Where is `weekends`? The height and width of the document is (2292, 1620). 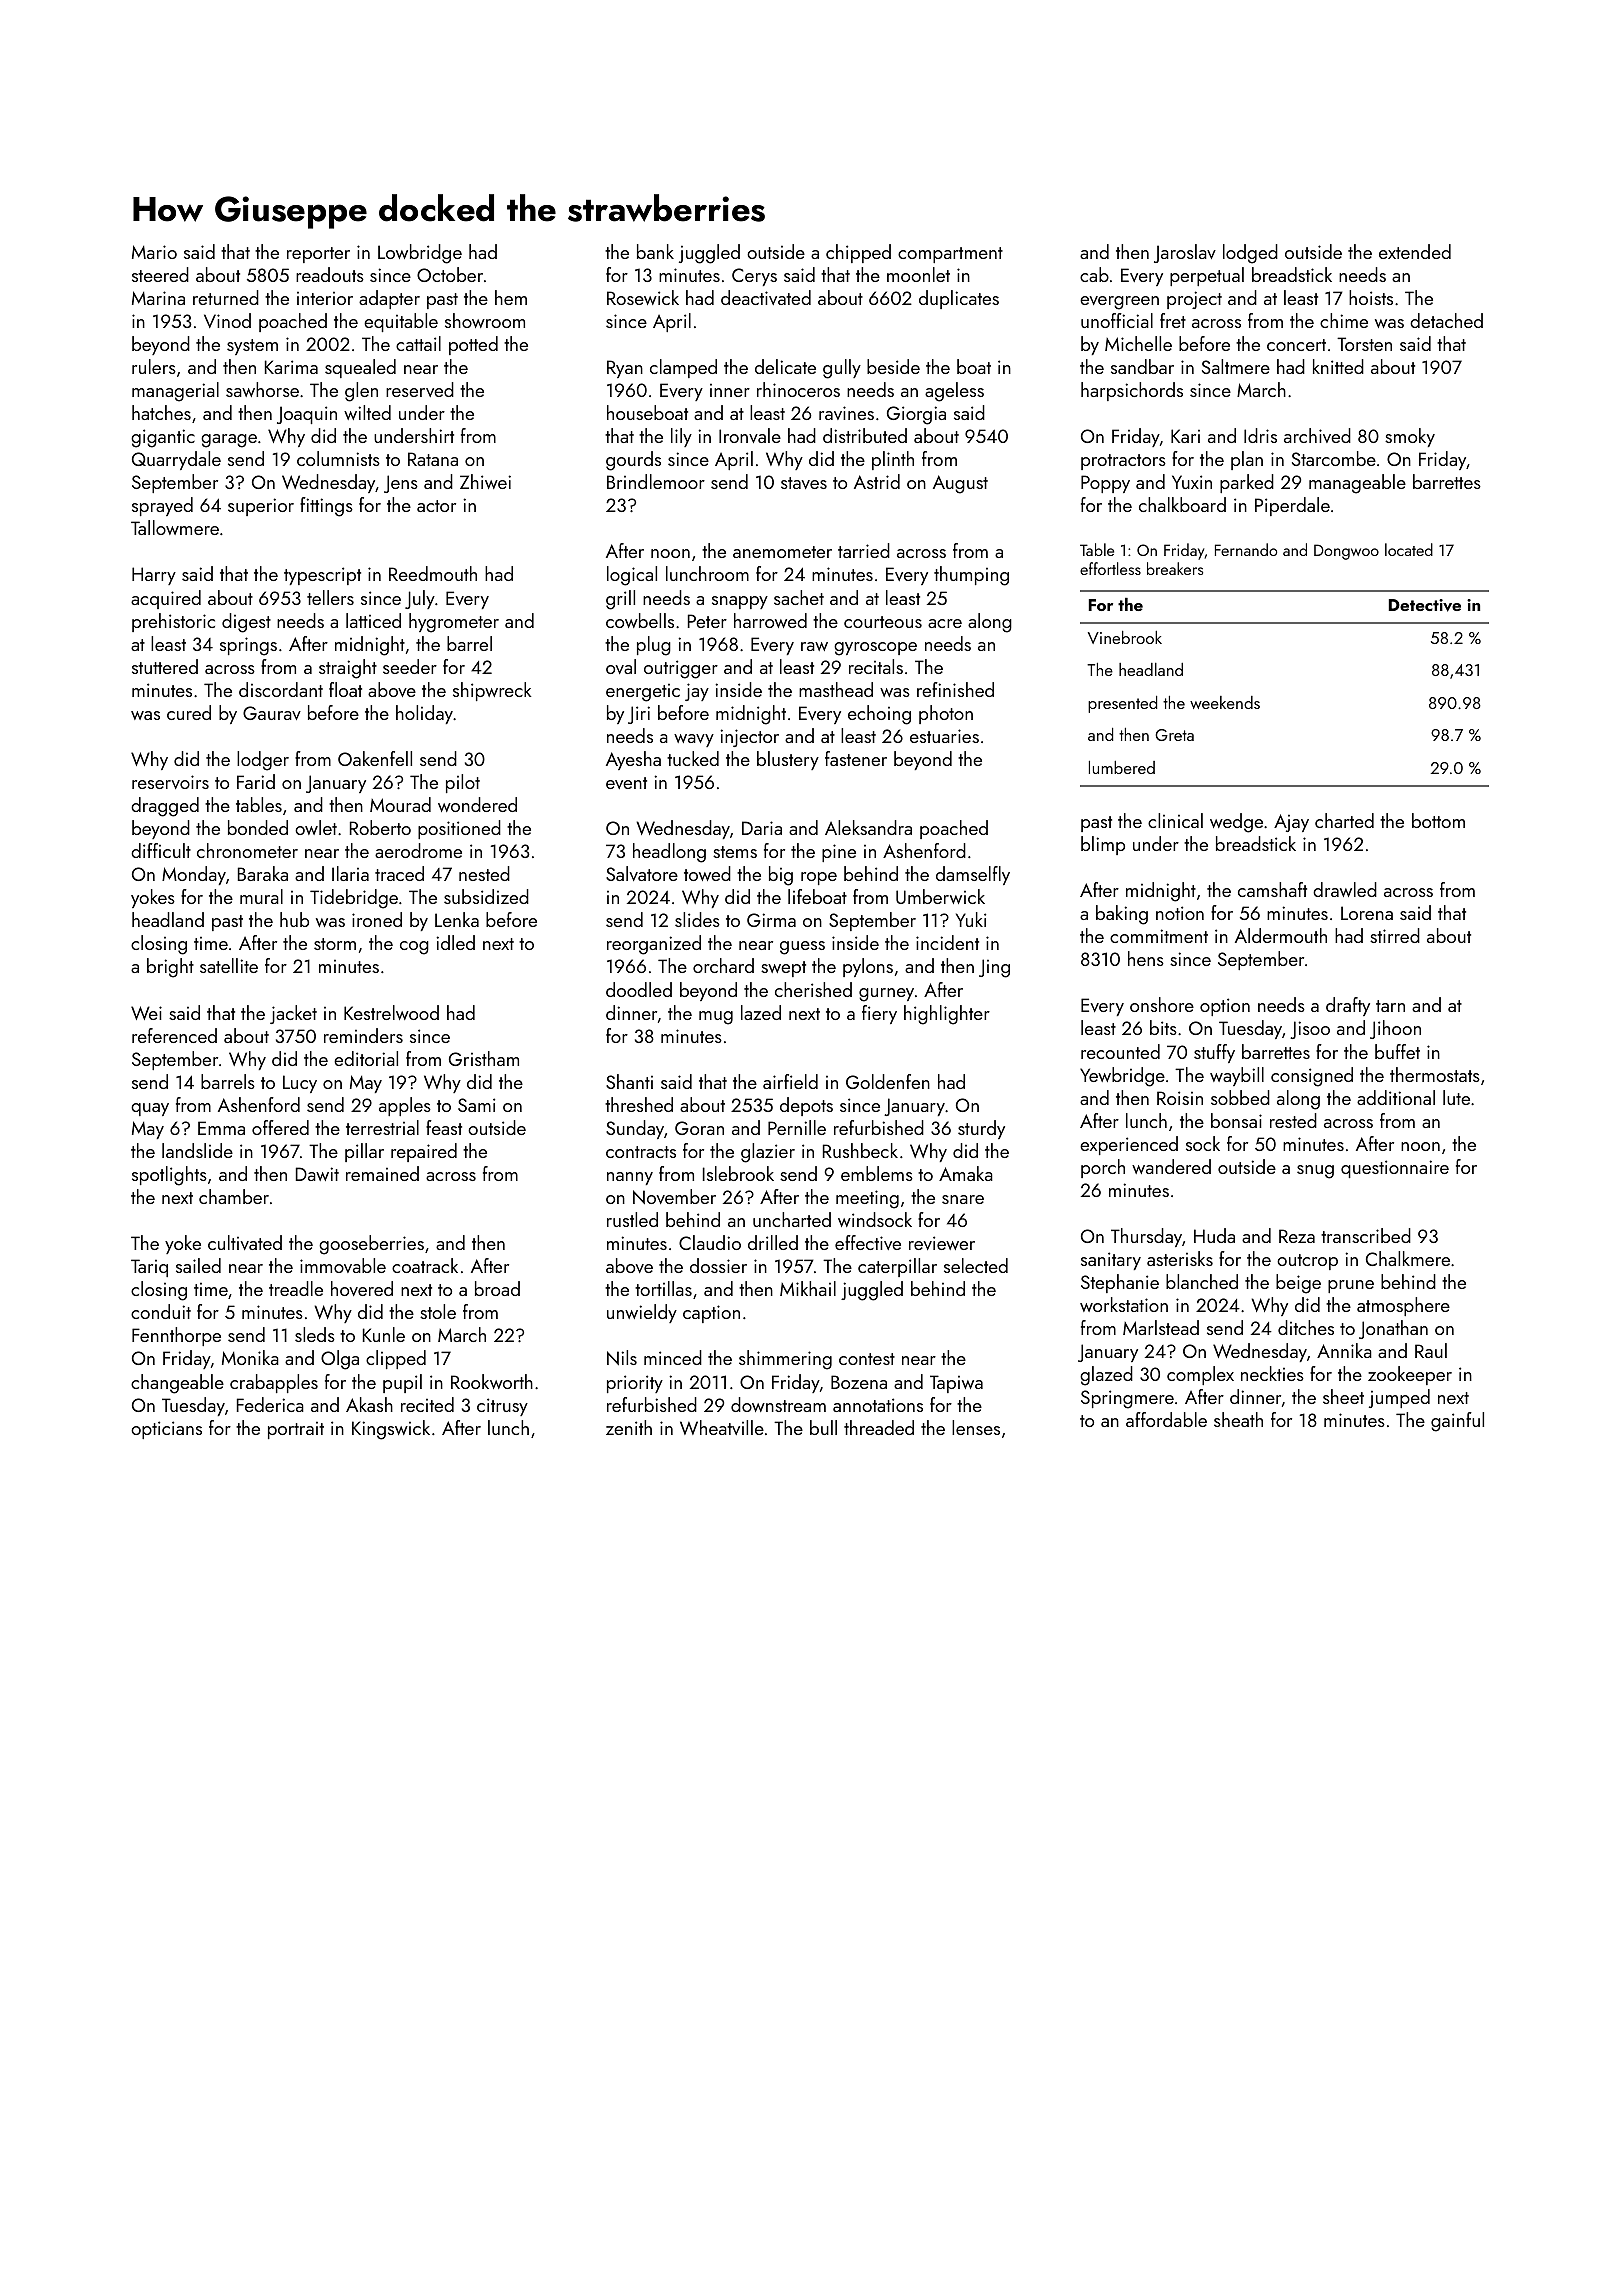
weekends is located at coordinates (1225, 702).
